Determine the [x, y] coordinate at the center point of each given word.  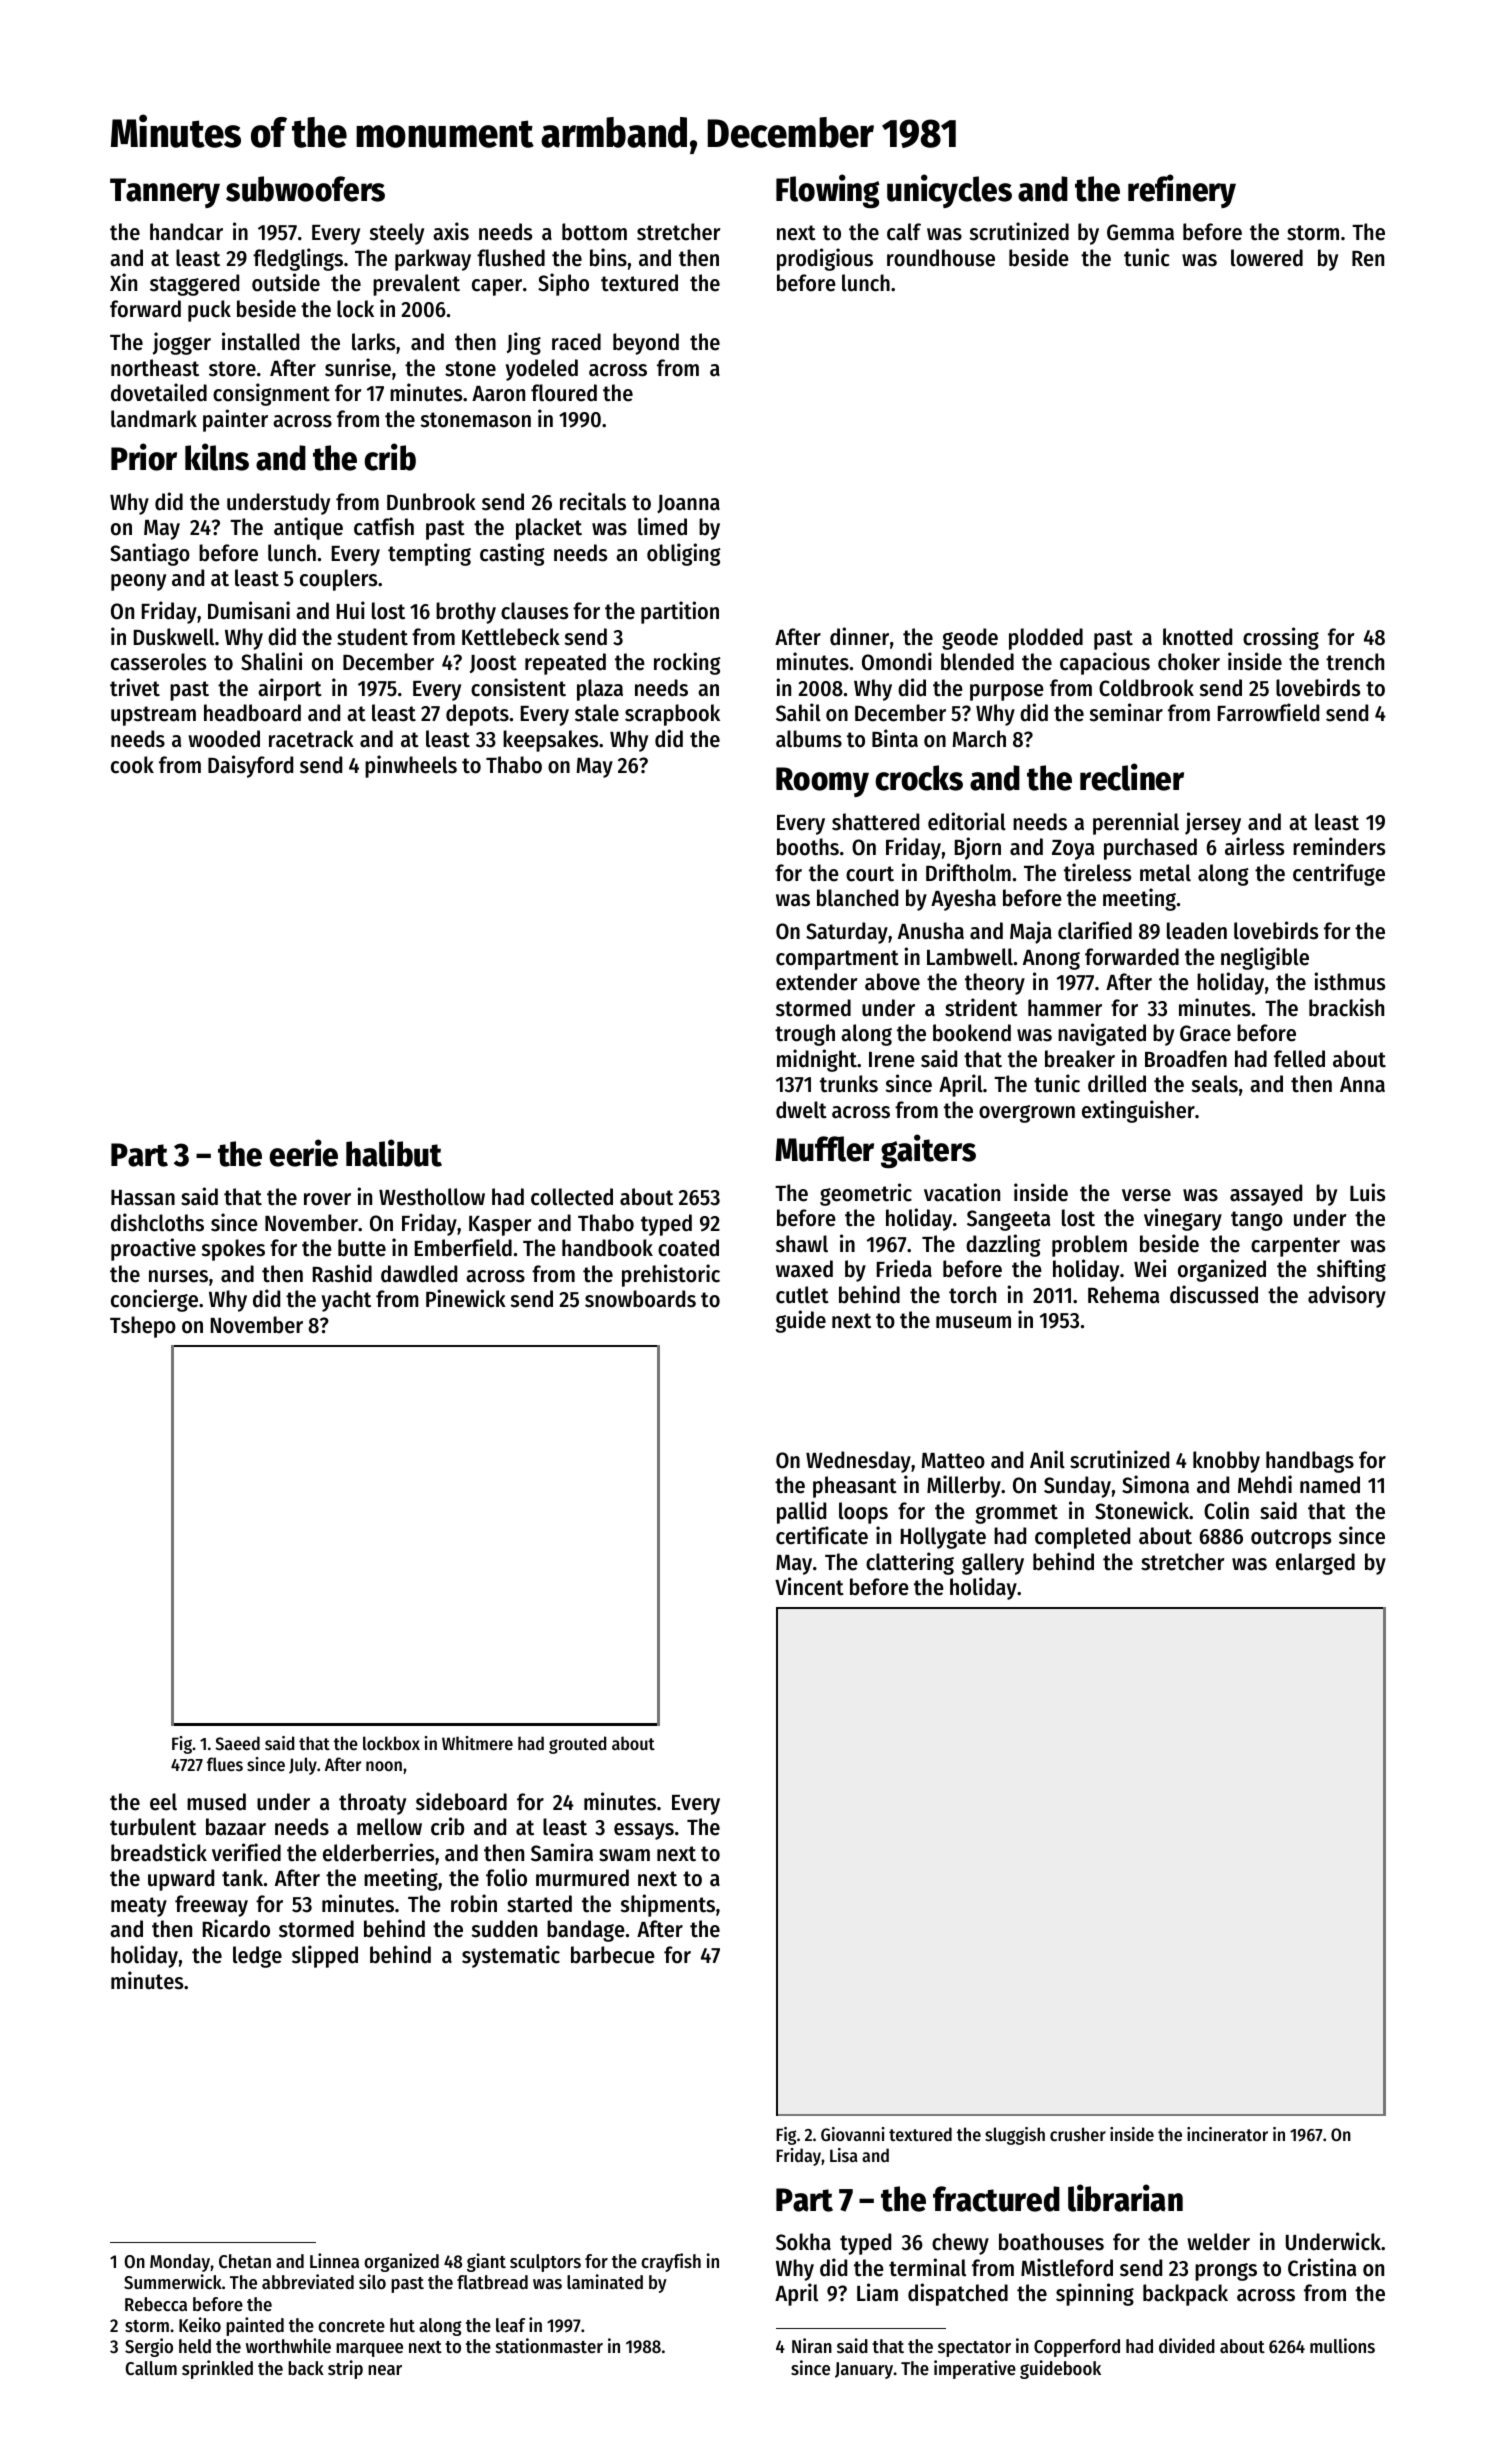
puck [209, 311]
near [385, 2370]
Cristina [1322, 2267]
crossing [1281, 638]
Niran [812, 2345]
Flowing [828, 191]
